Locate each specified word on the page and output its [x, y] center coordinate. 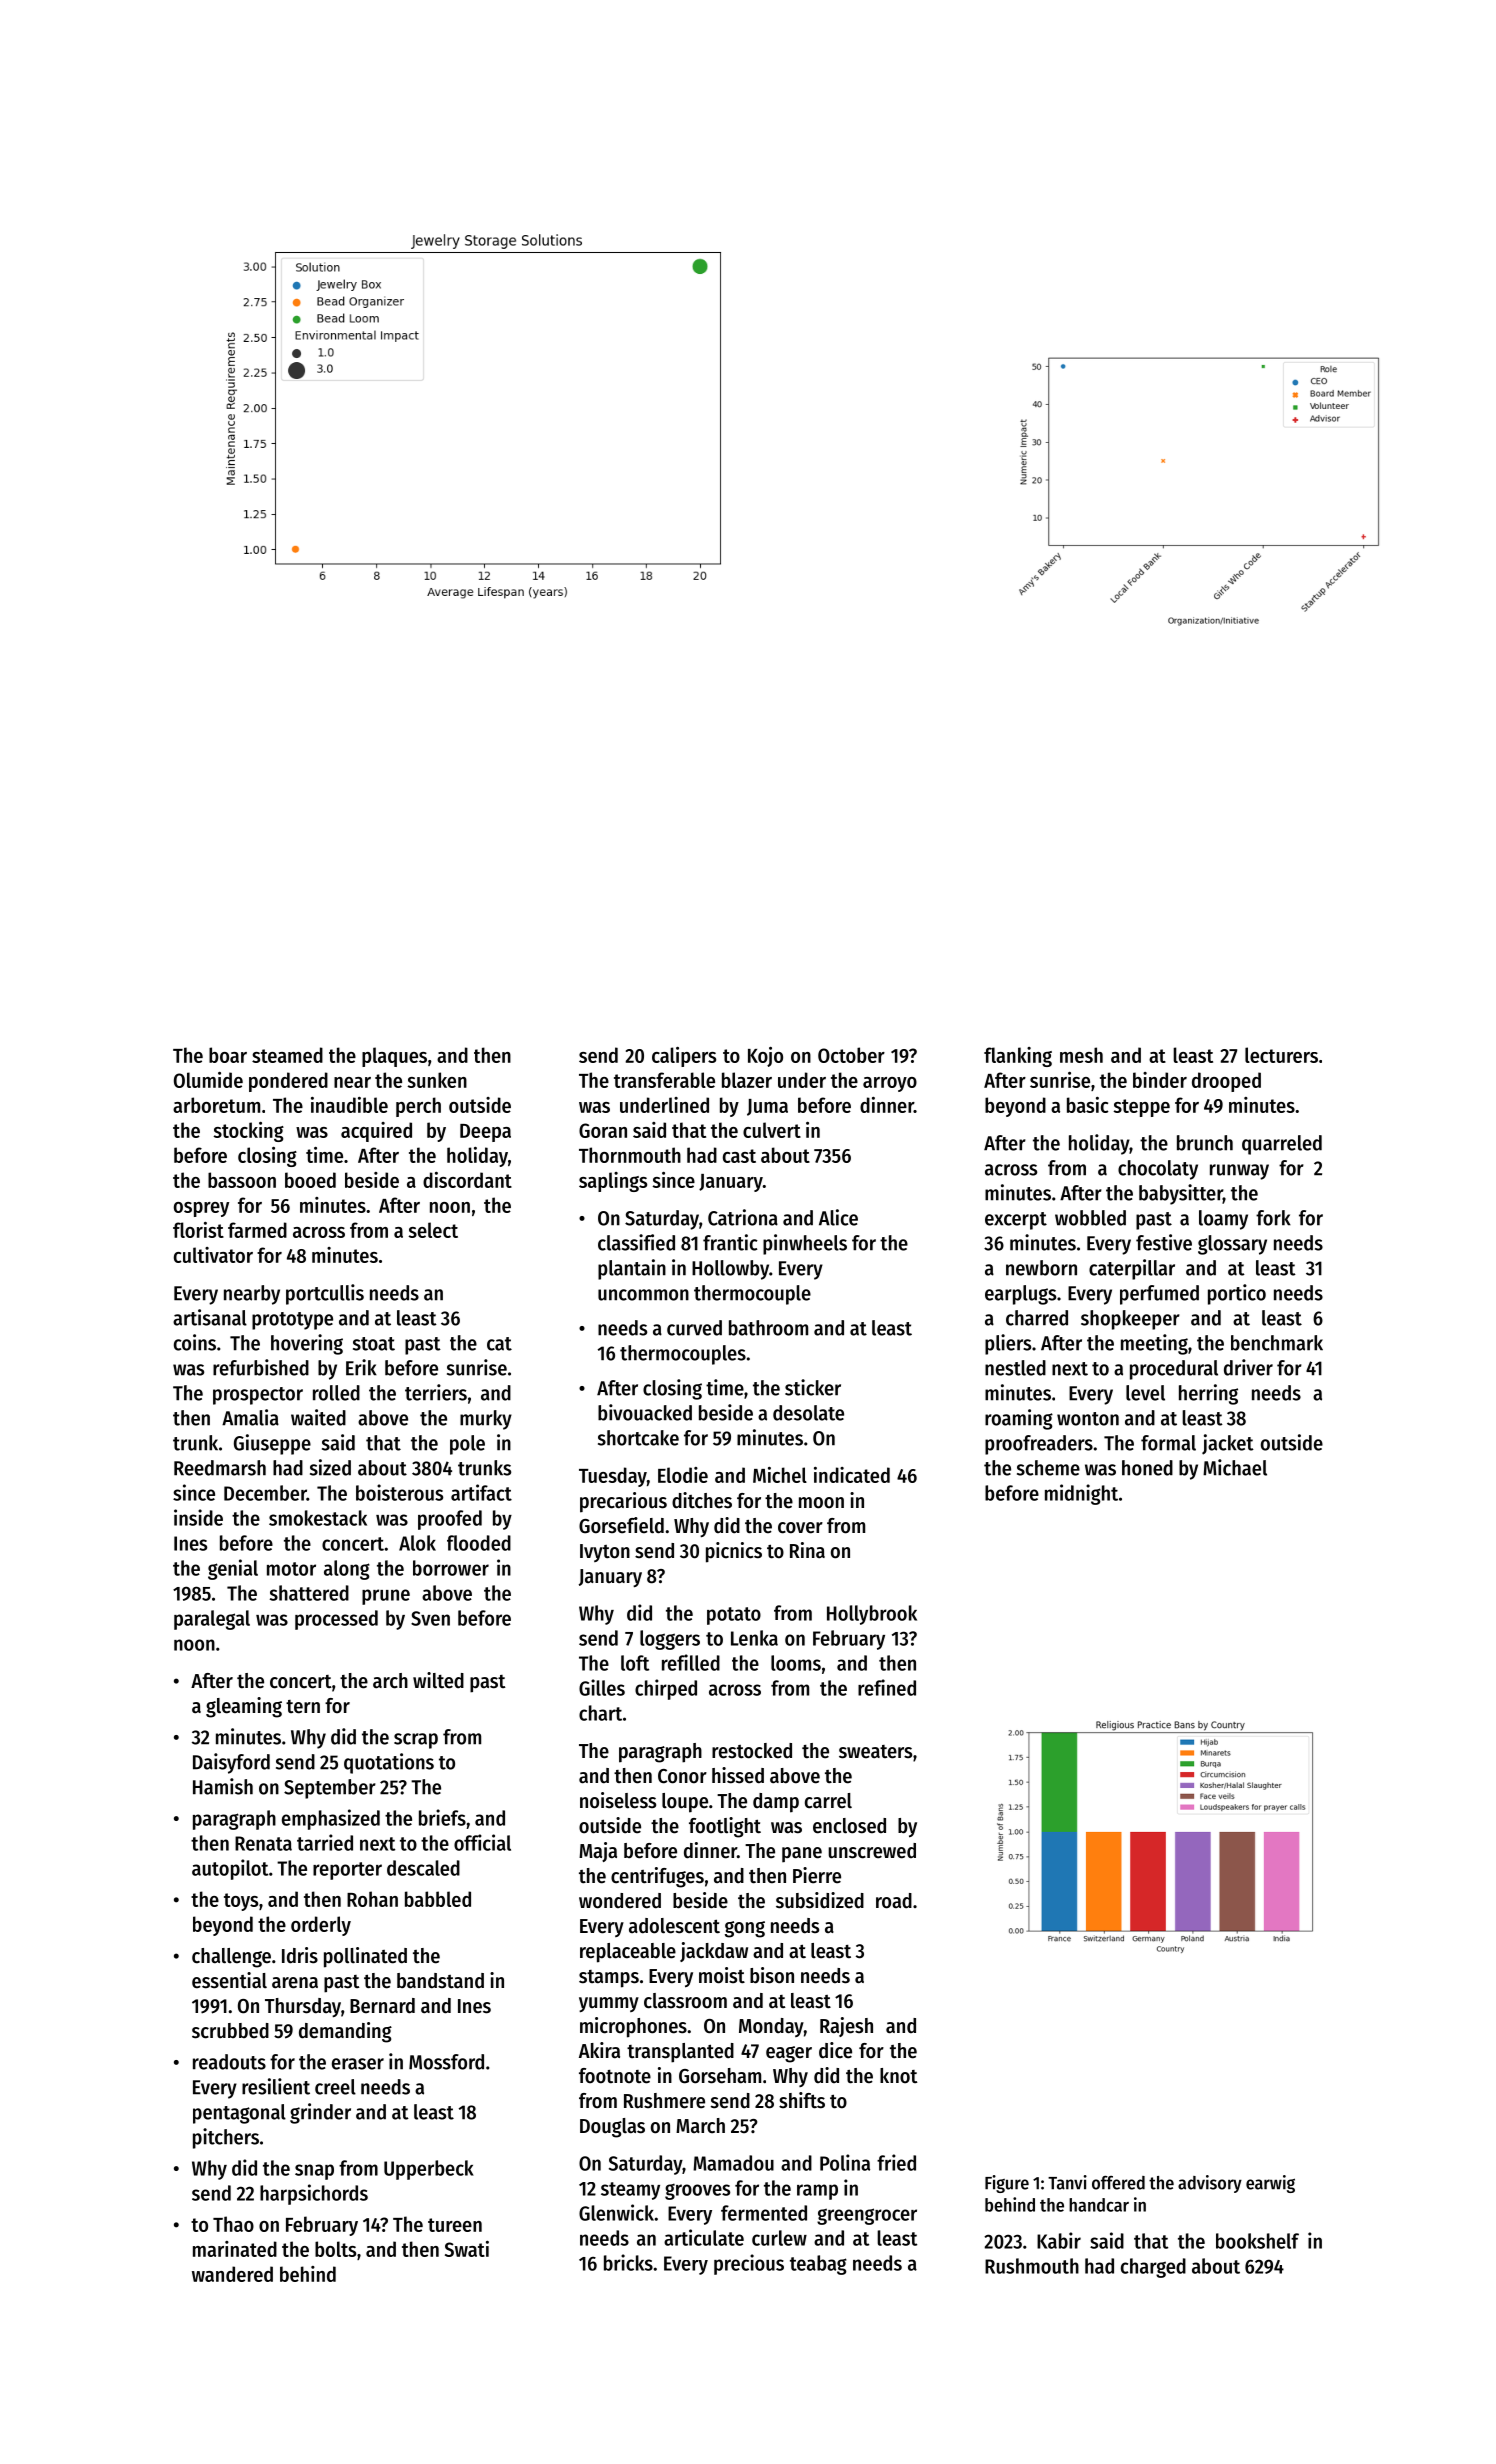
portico [1237, 1294]
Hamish [223, 1786]
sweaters [875, 1752]
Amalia [250, 1417]
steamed [287, 1055]
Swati [467, 2249]
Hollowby [730, 1270]
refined [887, 1687]
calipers [684, 1057]
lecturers [1281, 1055]
